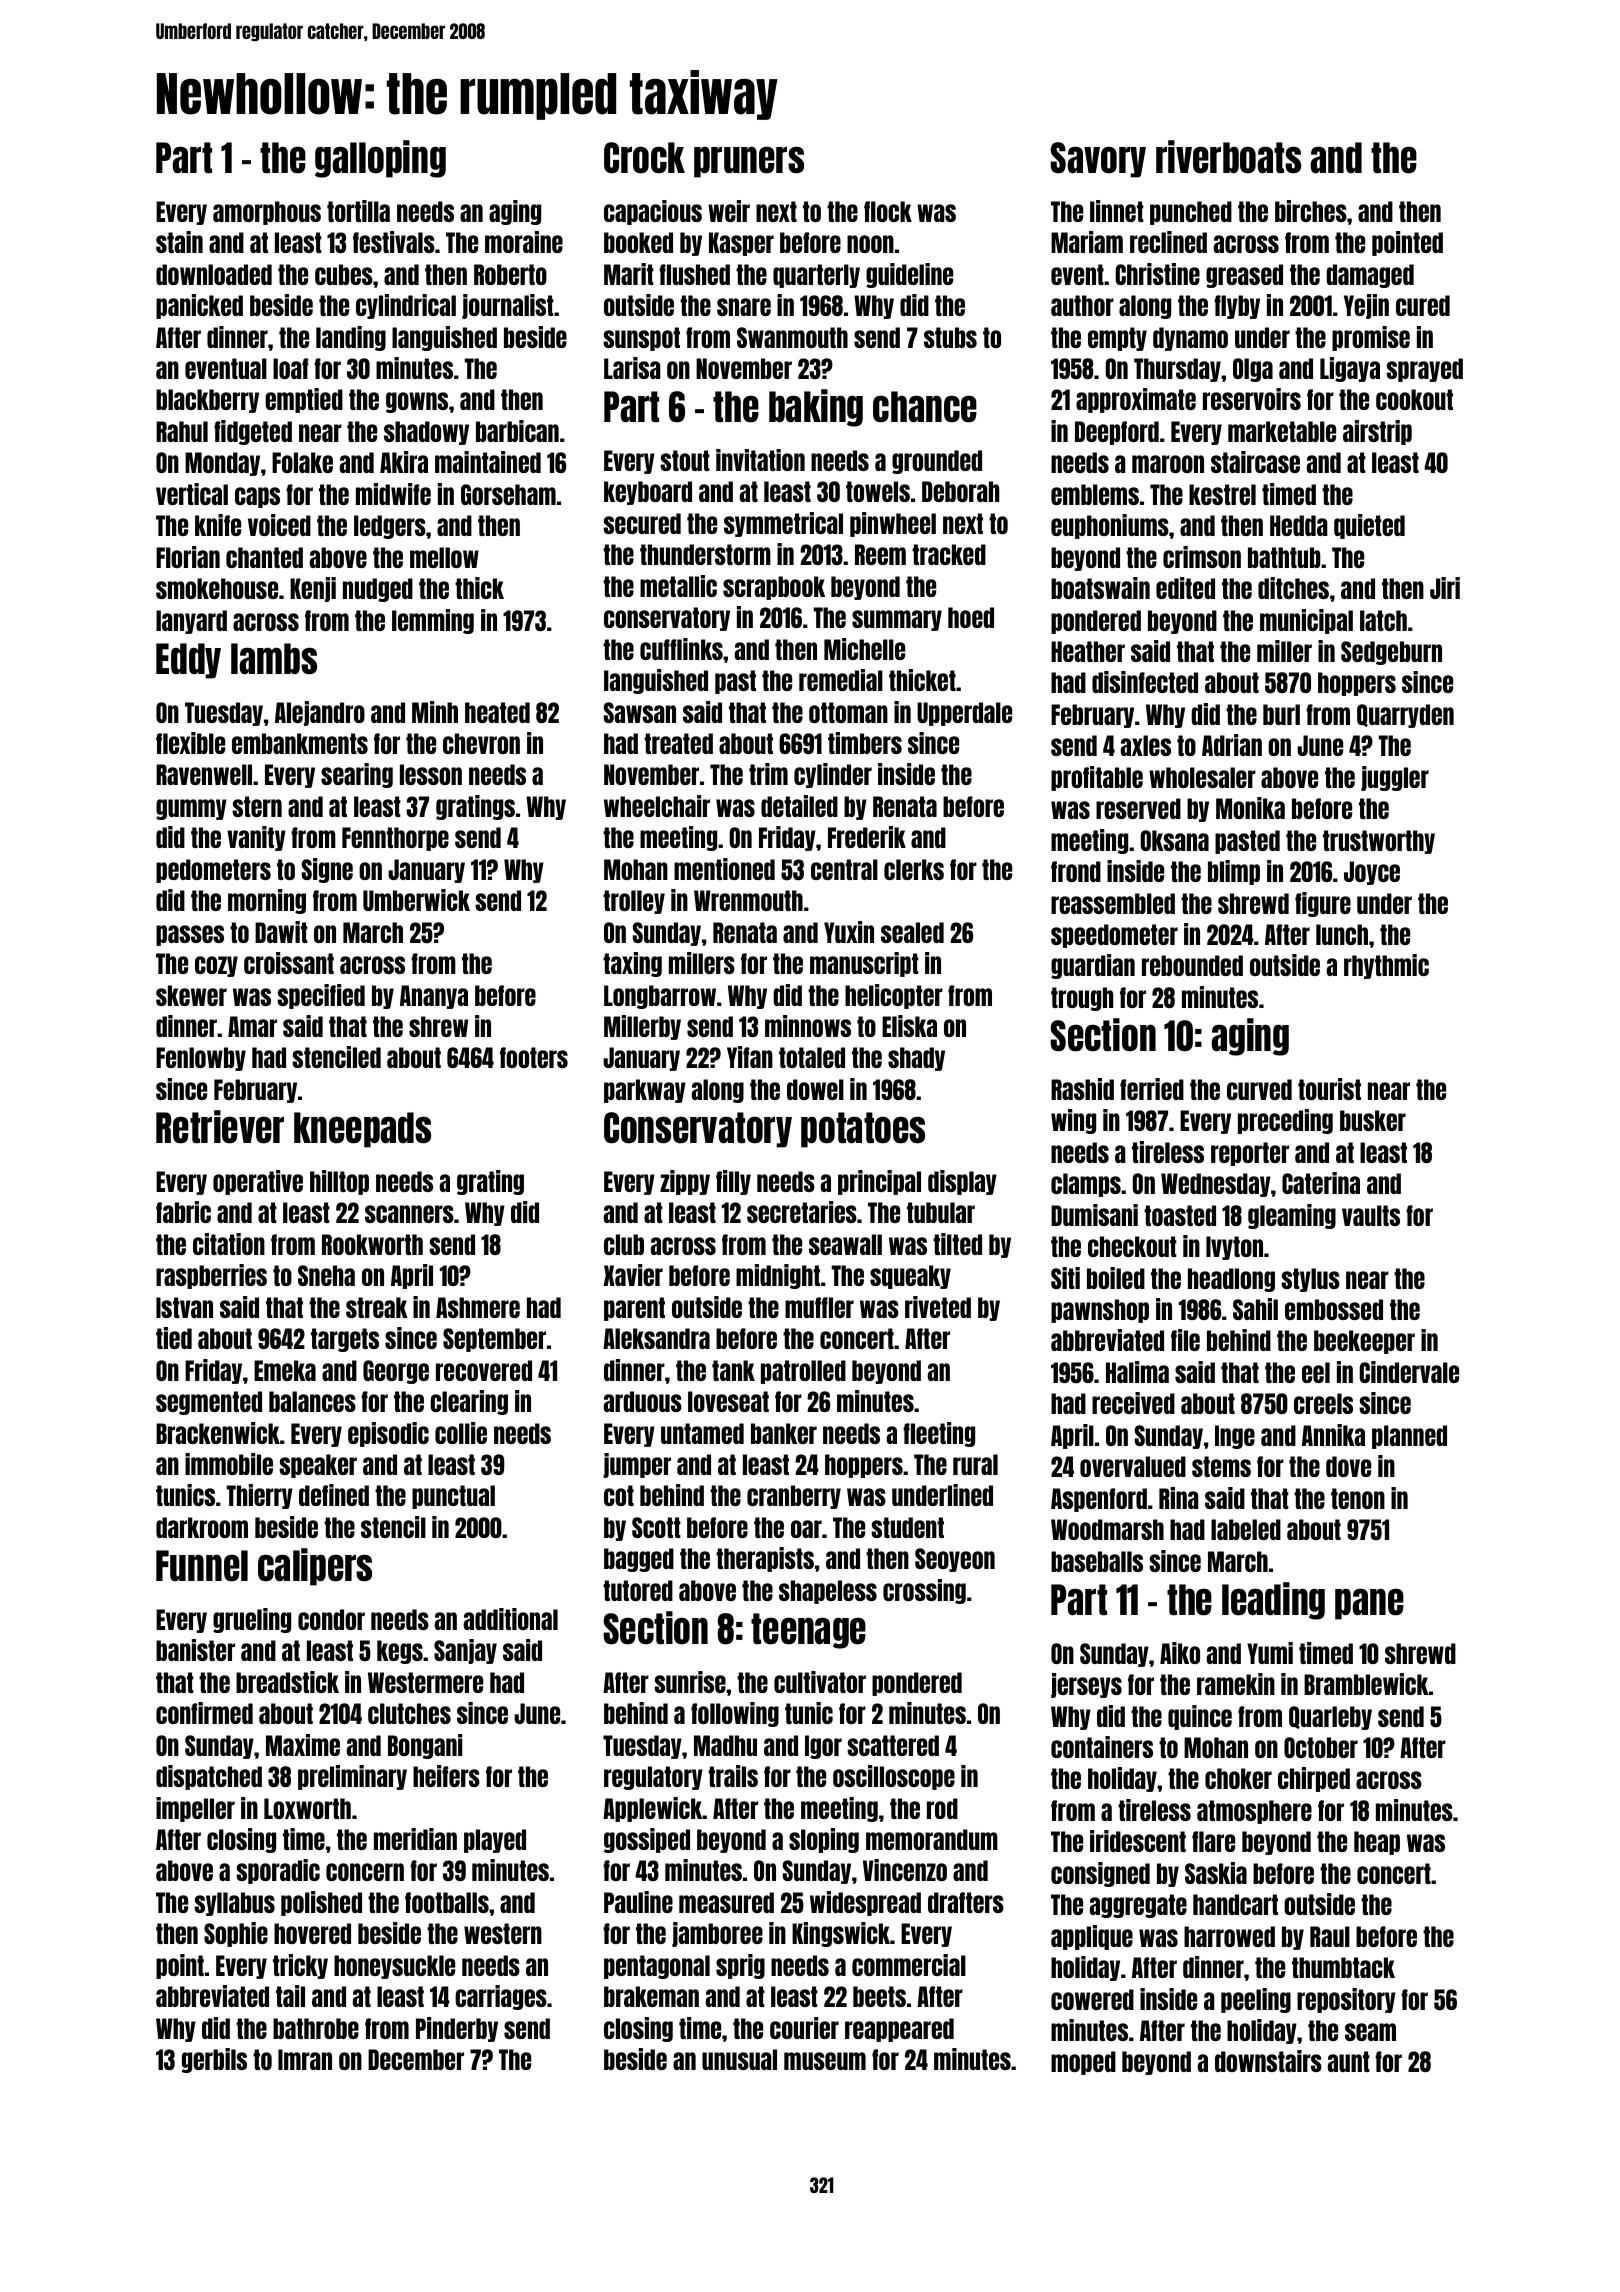  What do you see at coordinates (395, 839) in the document?
I see `Fennthorpe` at bounding box center [395, 839].
